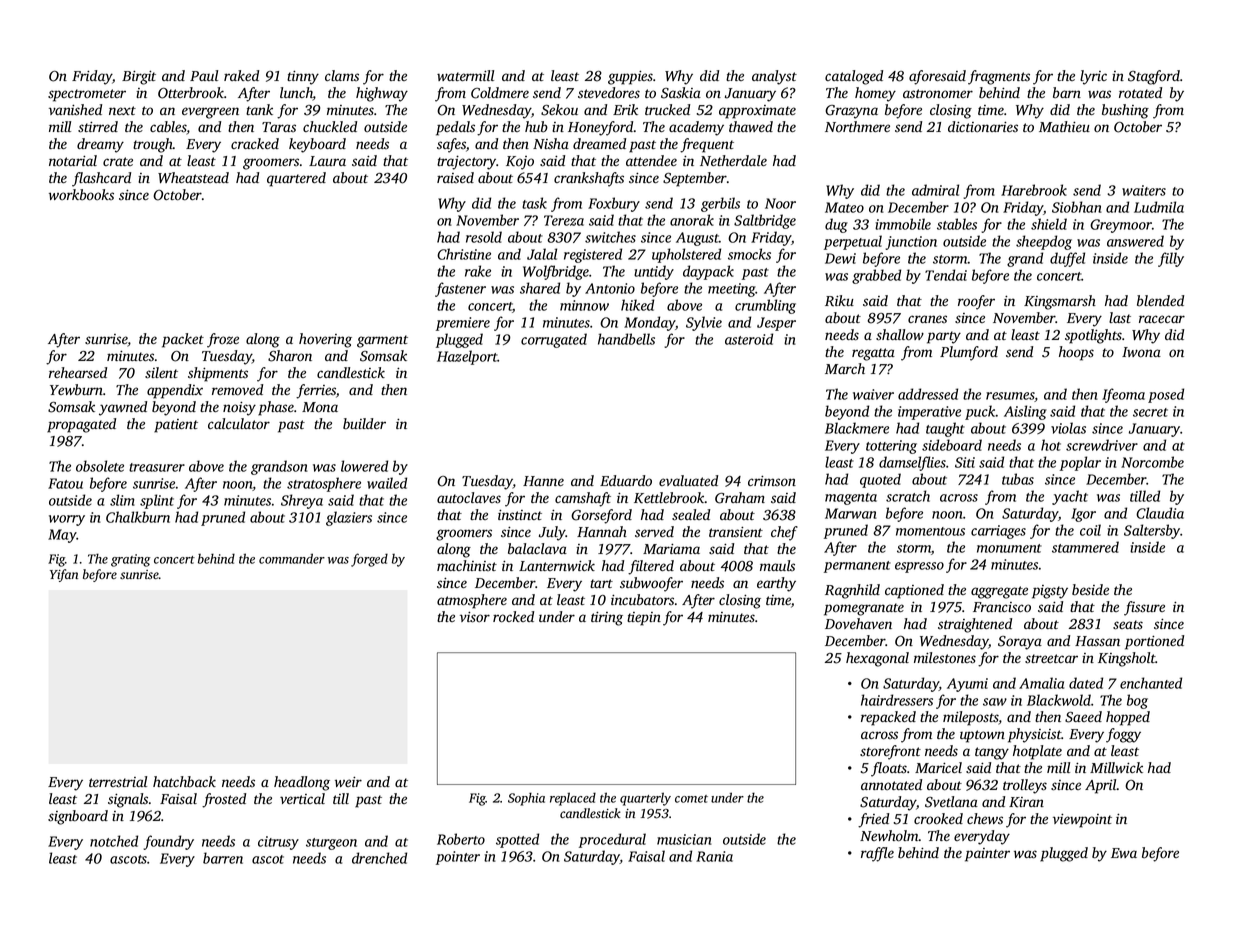 The width and height of the screenshot is (1233, 952). What do you see at coordinates (1009, 548) in the screenshot?
I see `monument` at bounding box center [1009, 548].
